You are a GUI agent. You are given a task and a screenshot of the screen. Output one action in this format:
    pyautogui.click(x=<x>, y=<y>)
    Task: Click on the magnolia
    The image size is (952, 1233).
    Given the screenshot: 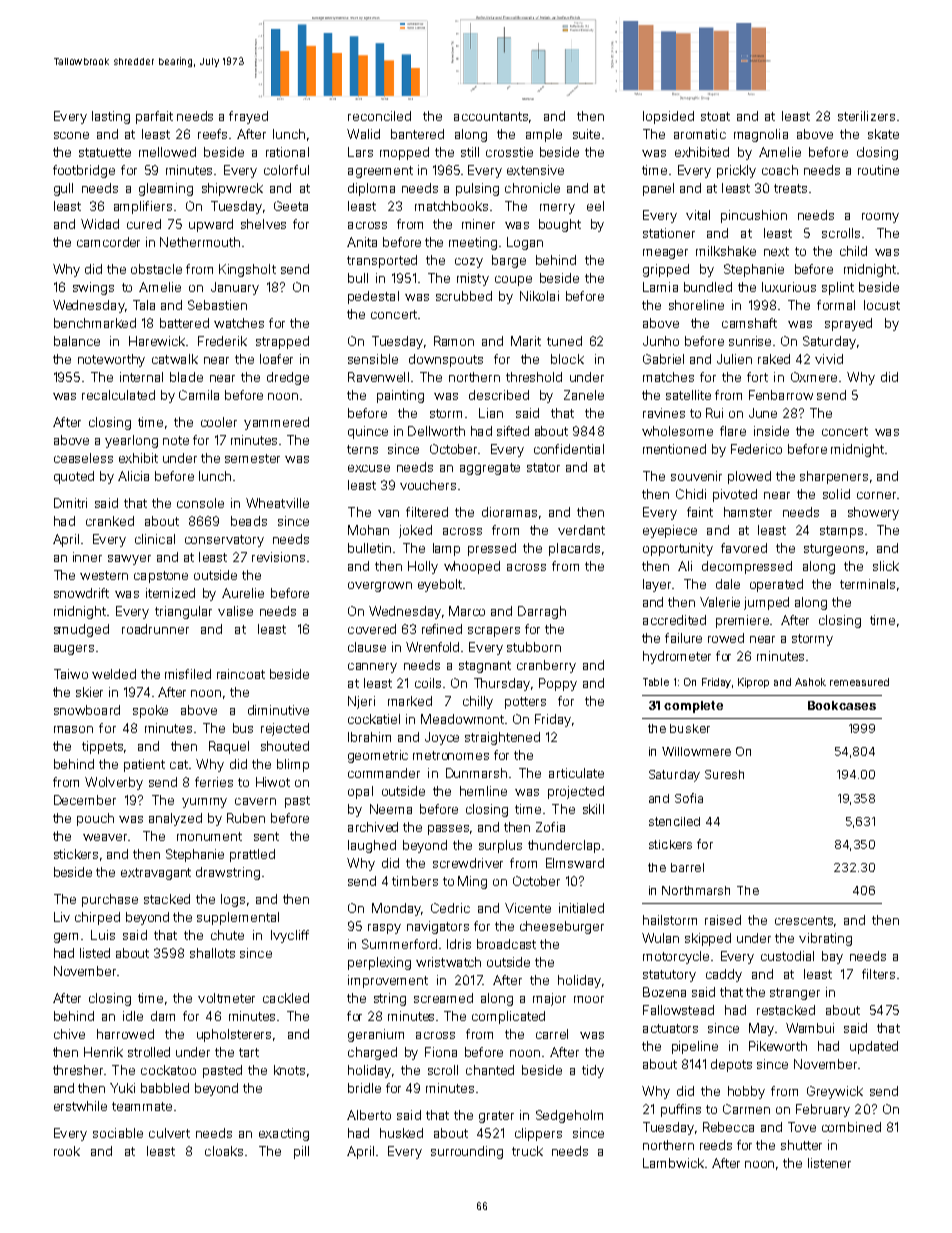 What is the action you would take?
    pyautogui.click(x=761, y=135)
